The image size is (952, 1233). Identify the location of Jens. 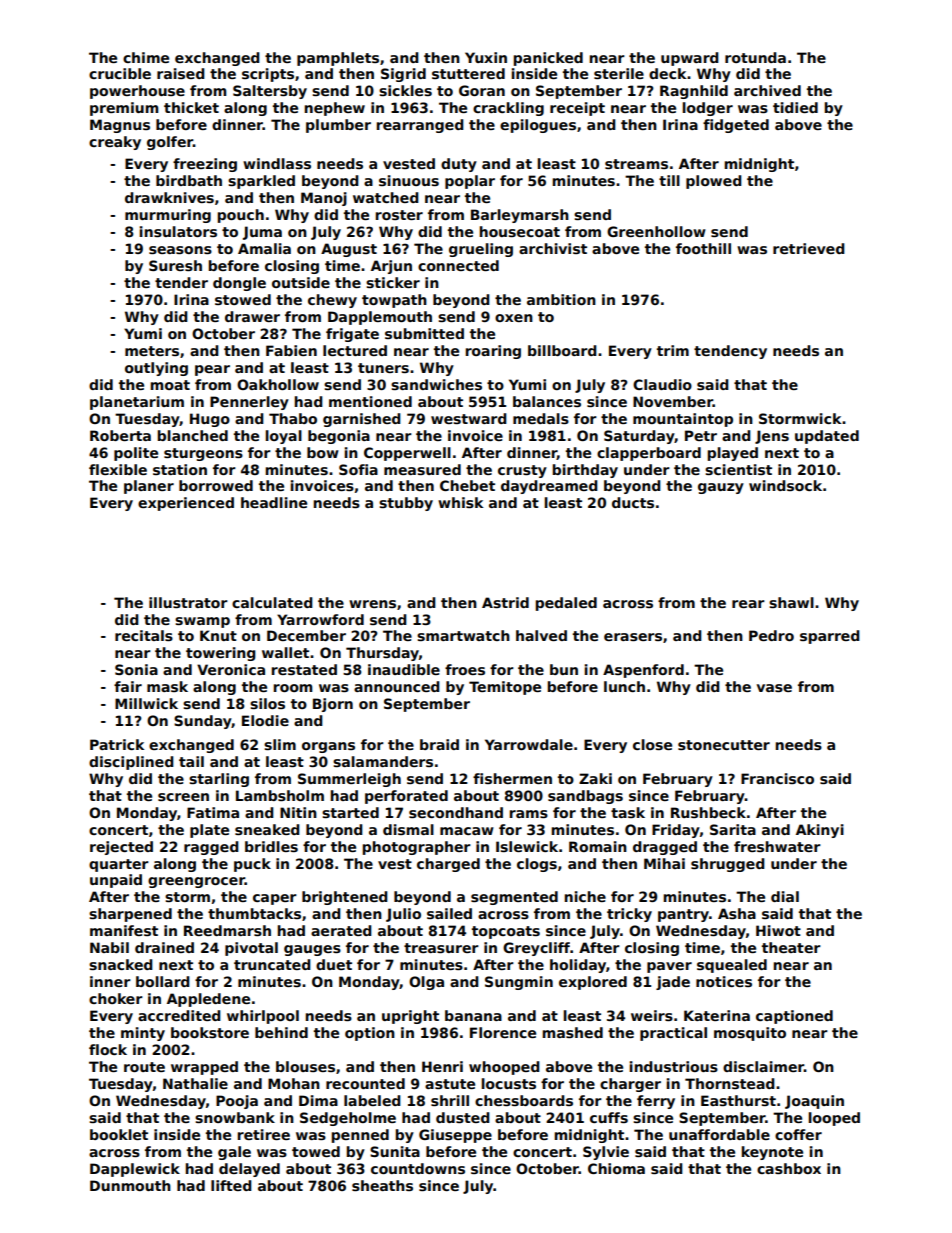
(772, 437).
